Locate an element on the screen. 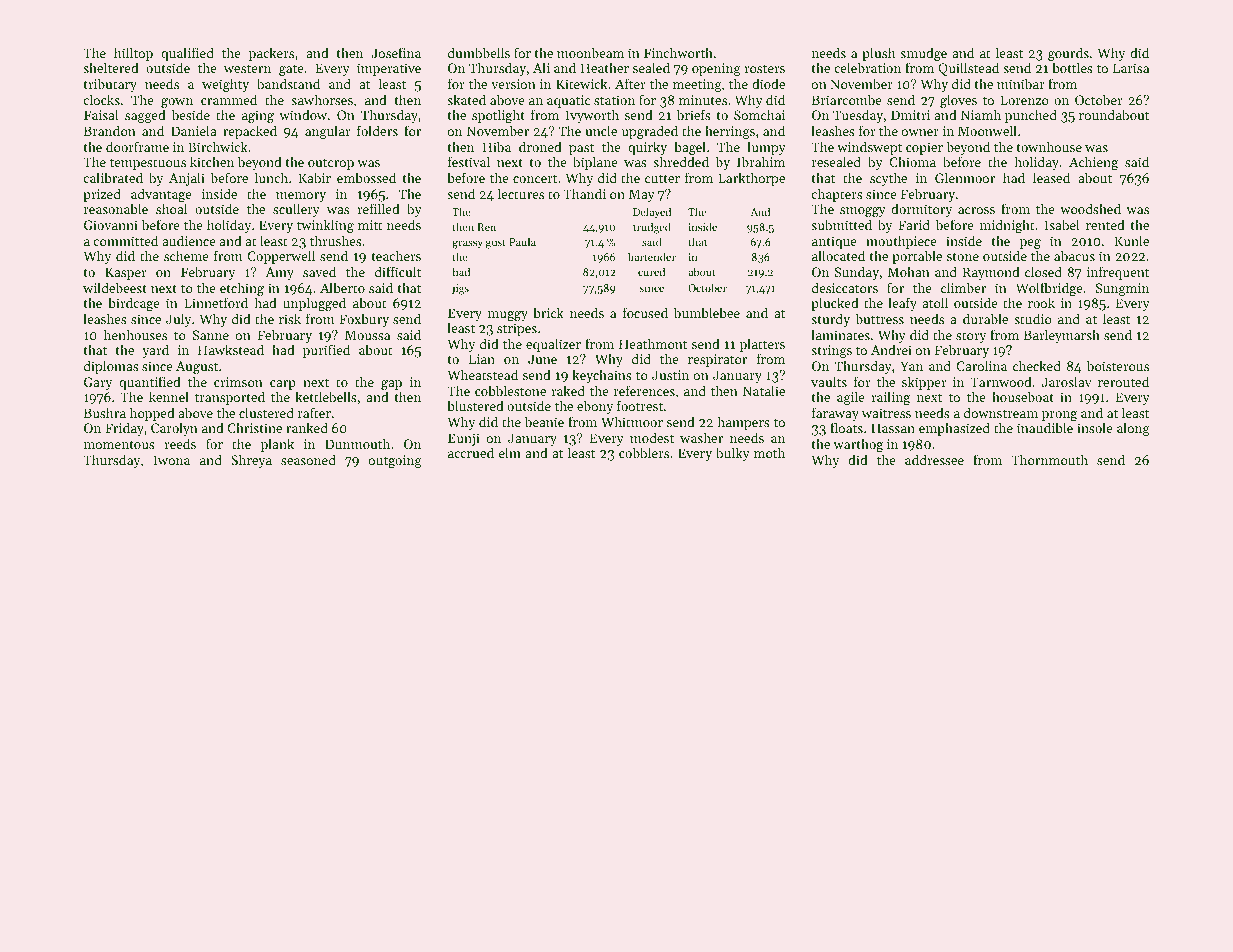  scheme is located at coordinates (186, 255).
